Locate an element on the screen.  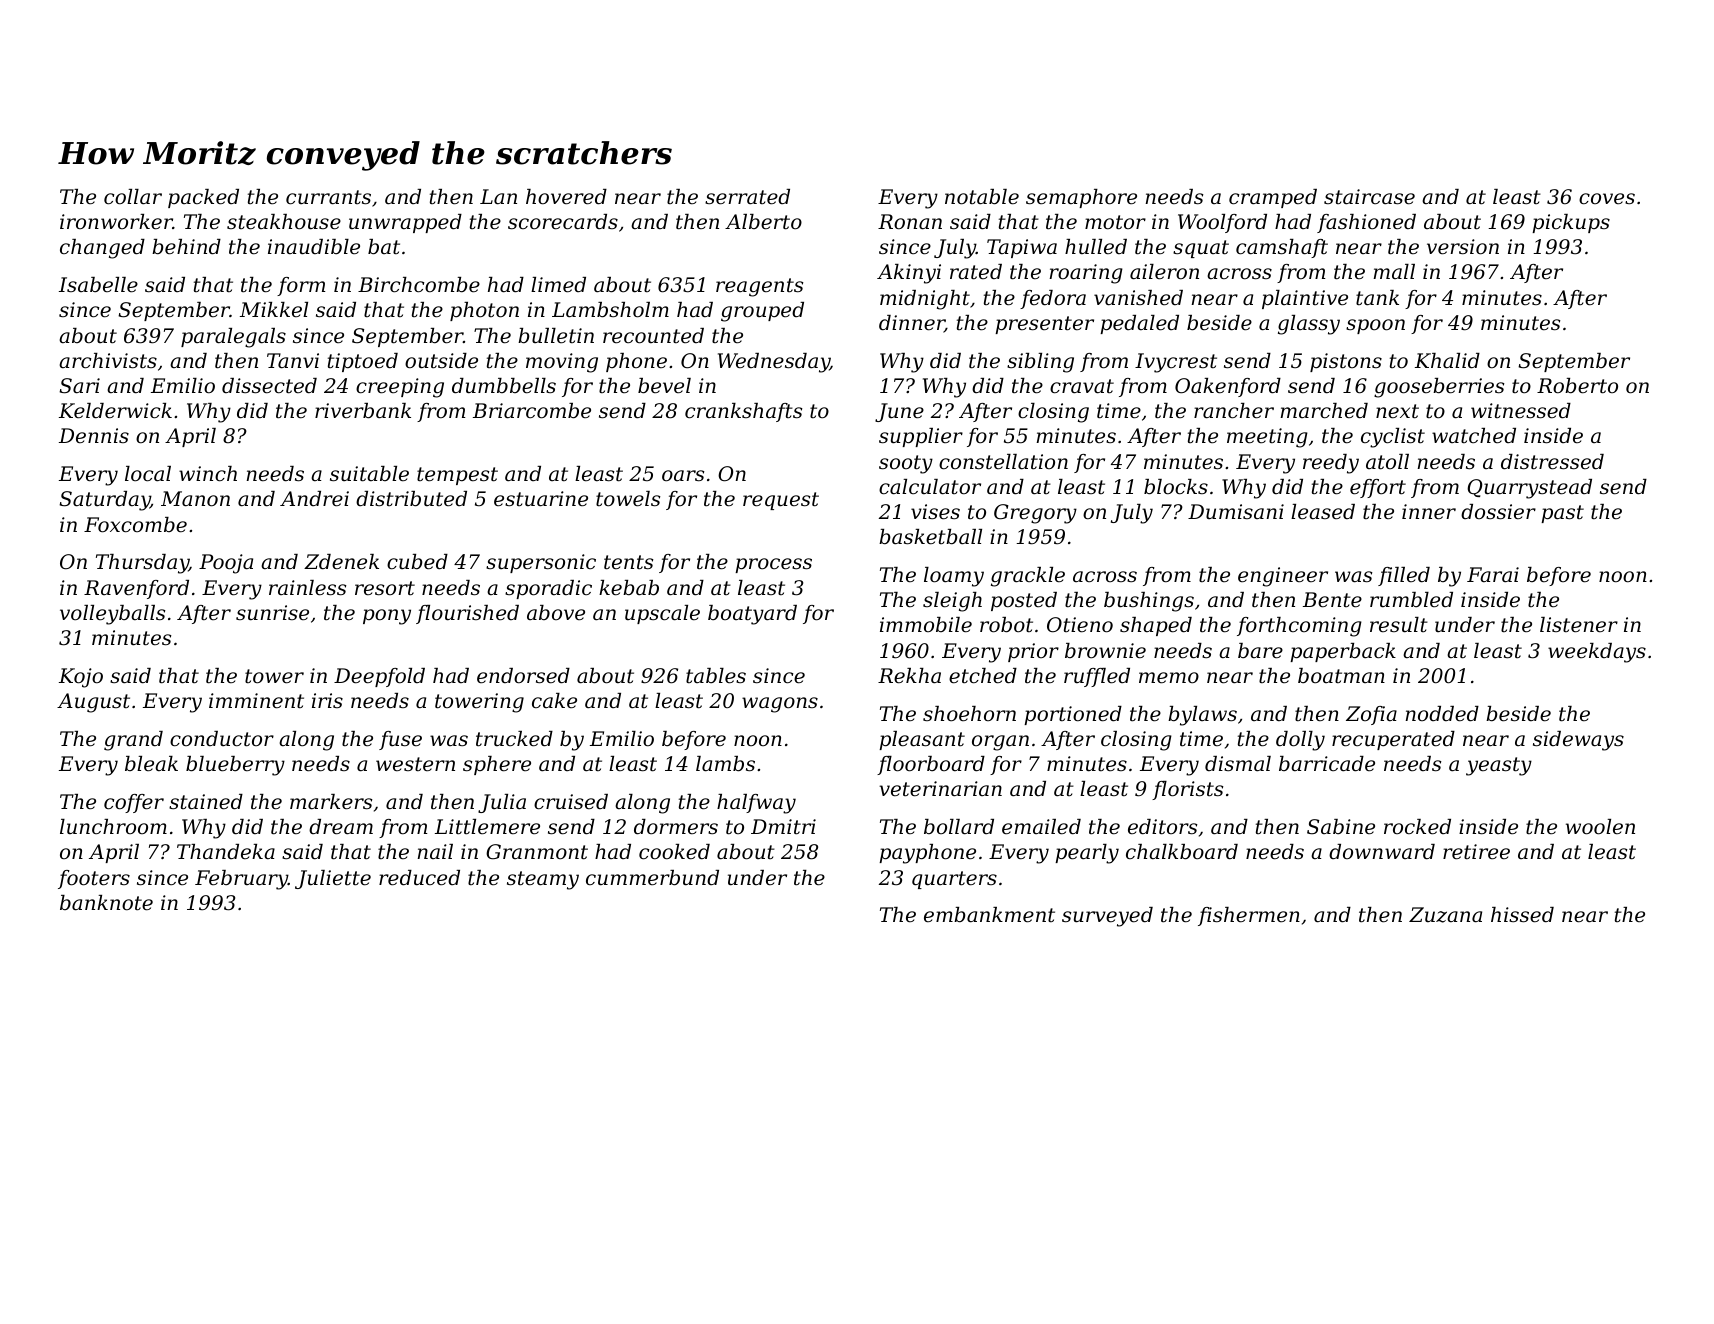
boatman is located at coordinates (1341, 676).
